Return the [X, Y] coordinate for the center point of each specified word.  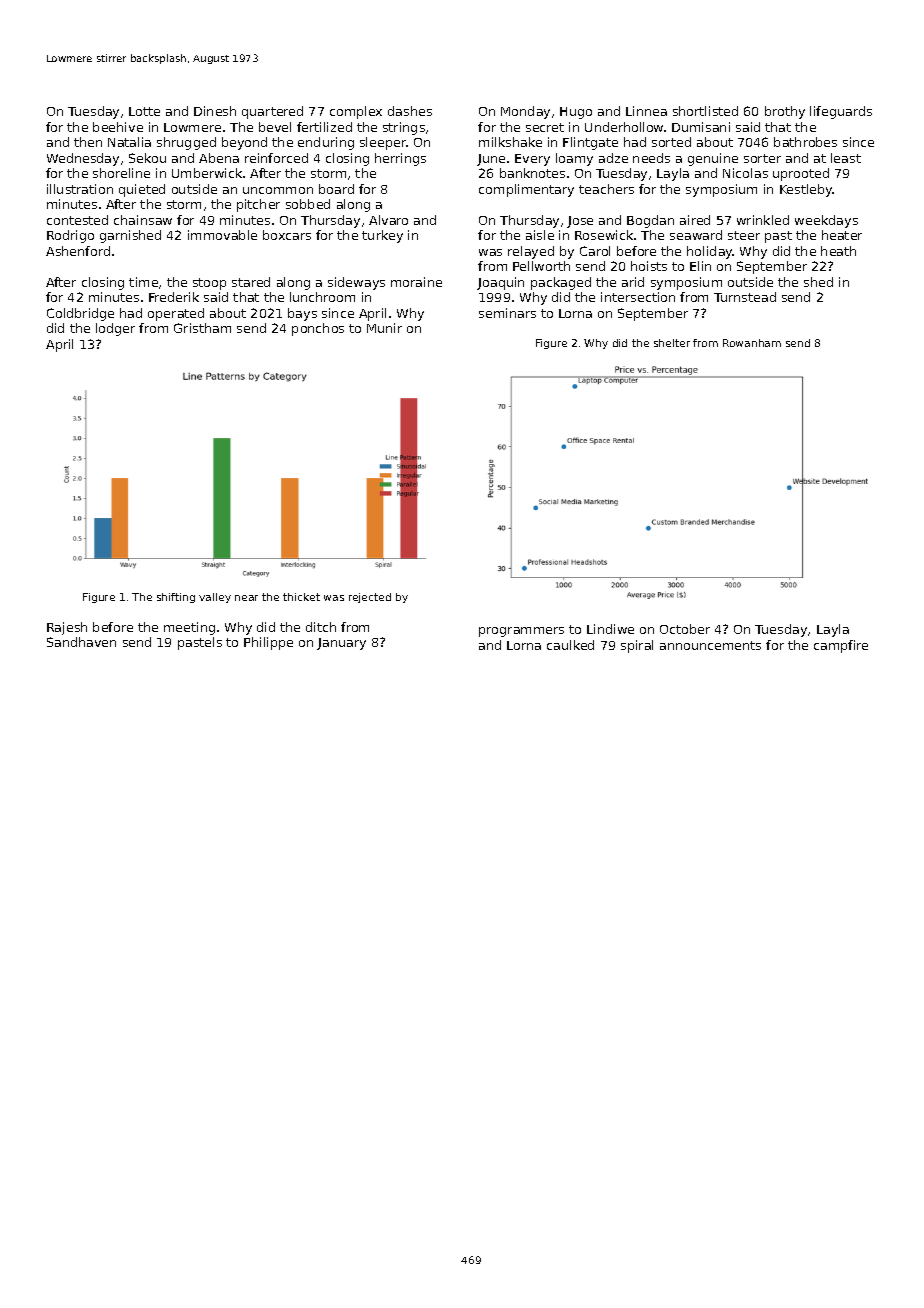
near [246, 598]
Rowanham [752, 343]
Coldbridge [80, 314]
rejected [370, 598]
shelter [672, 343]
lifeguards [841, 112]
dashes [410, 111]
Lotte [144, 111]
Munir [384, 328]
